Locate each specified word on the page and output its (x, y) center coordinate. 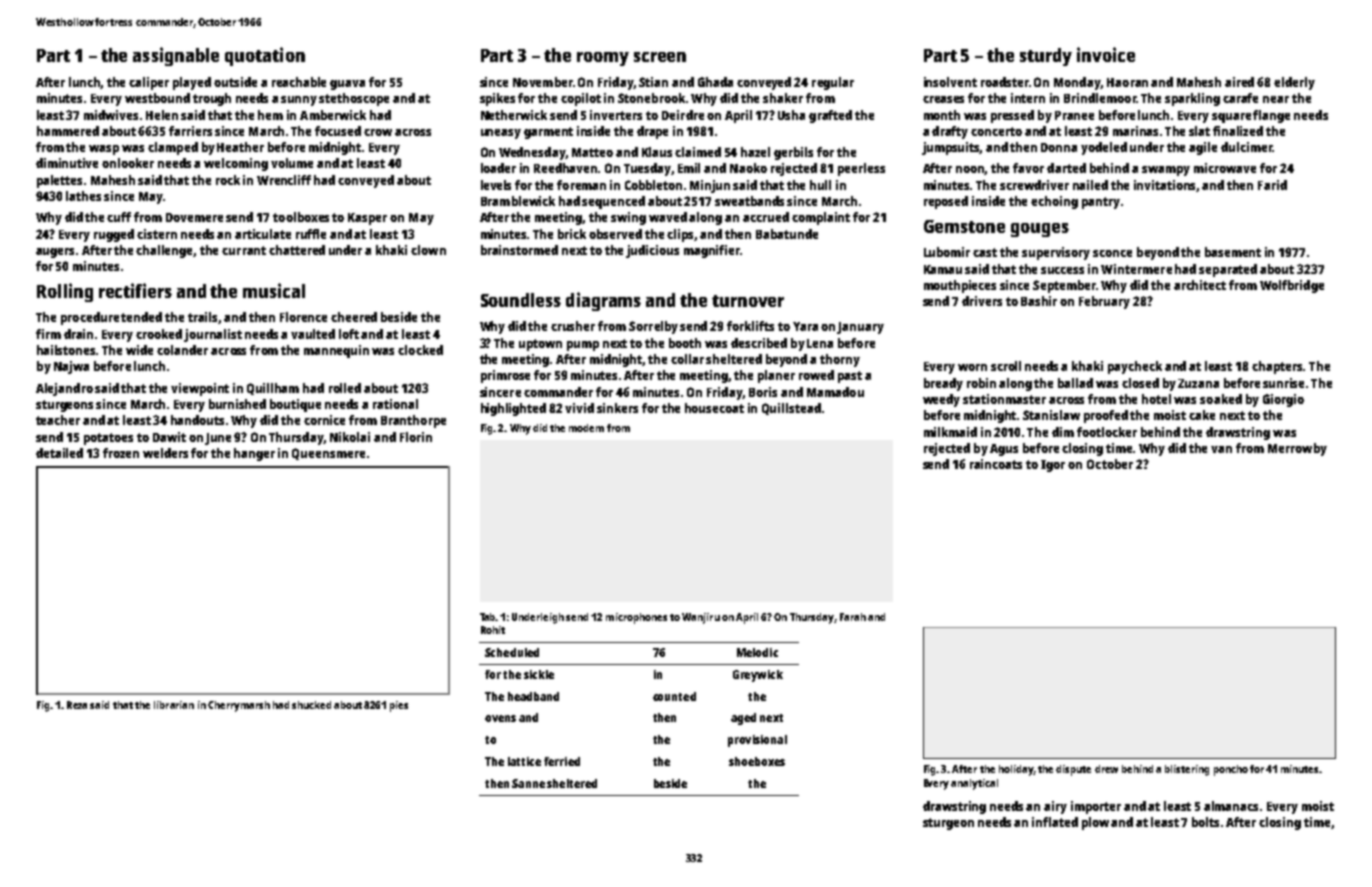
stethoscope (354, 99)
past (850, 377)
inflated (1055, 822)
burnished (237, 404)
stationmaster (1004, 399)
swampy (1166, 171)
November (543, 82)
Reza (77, 705)
